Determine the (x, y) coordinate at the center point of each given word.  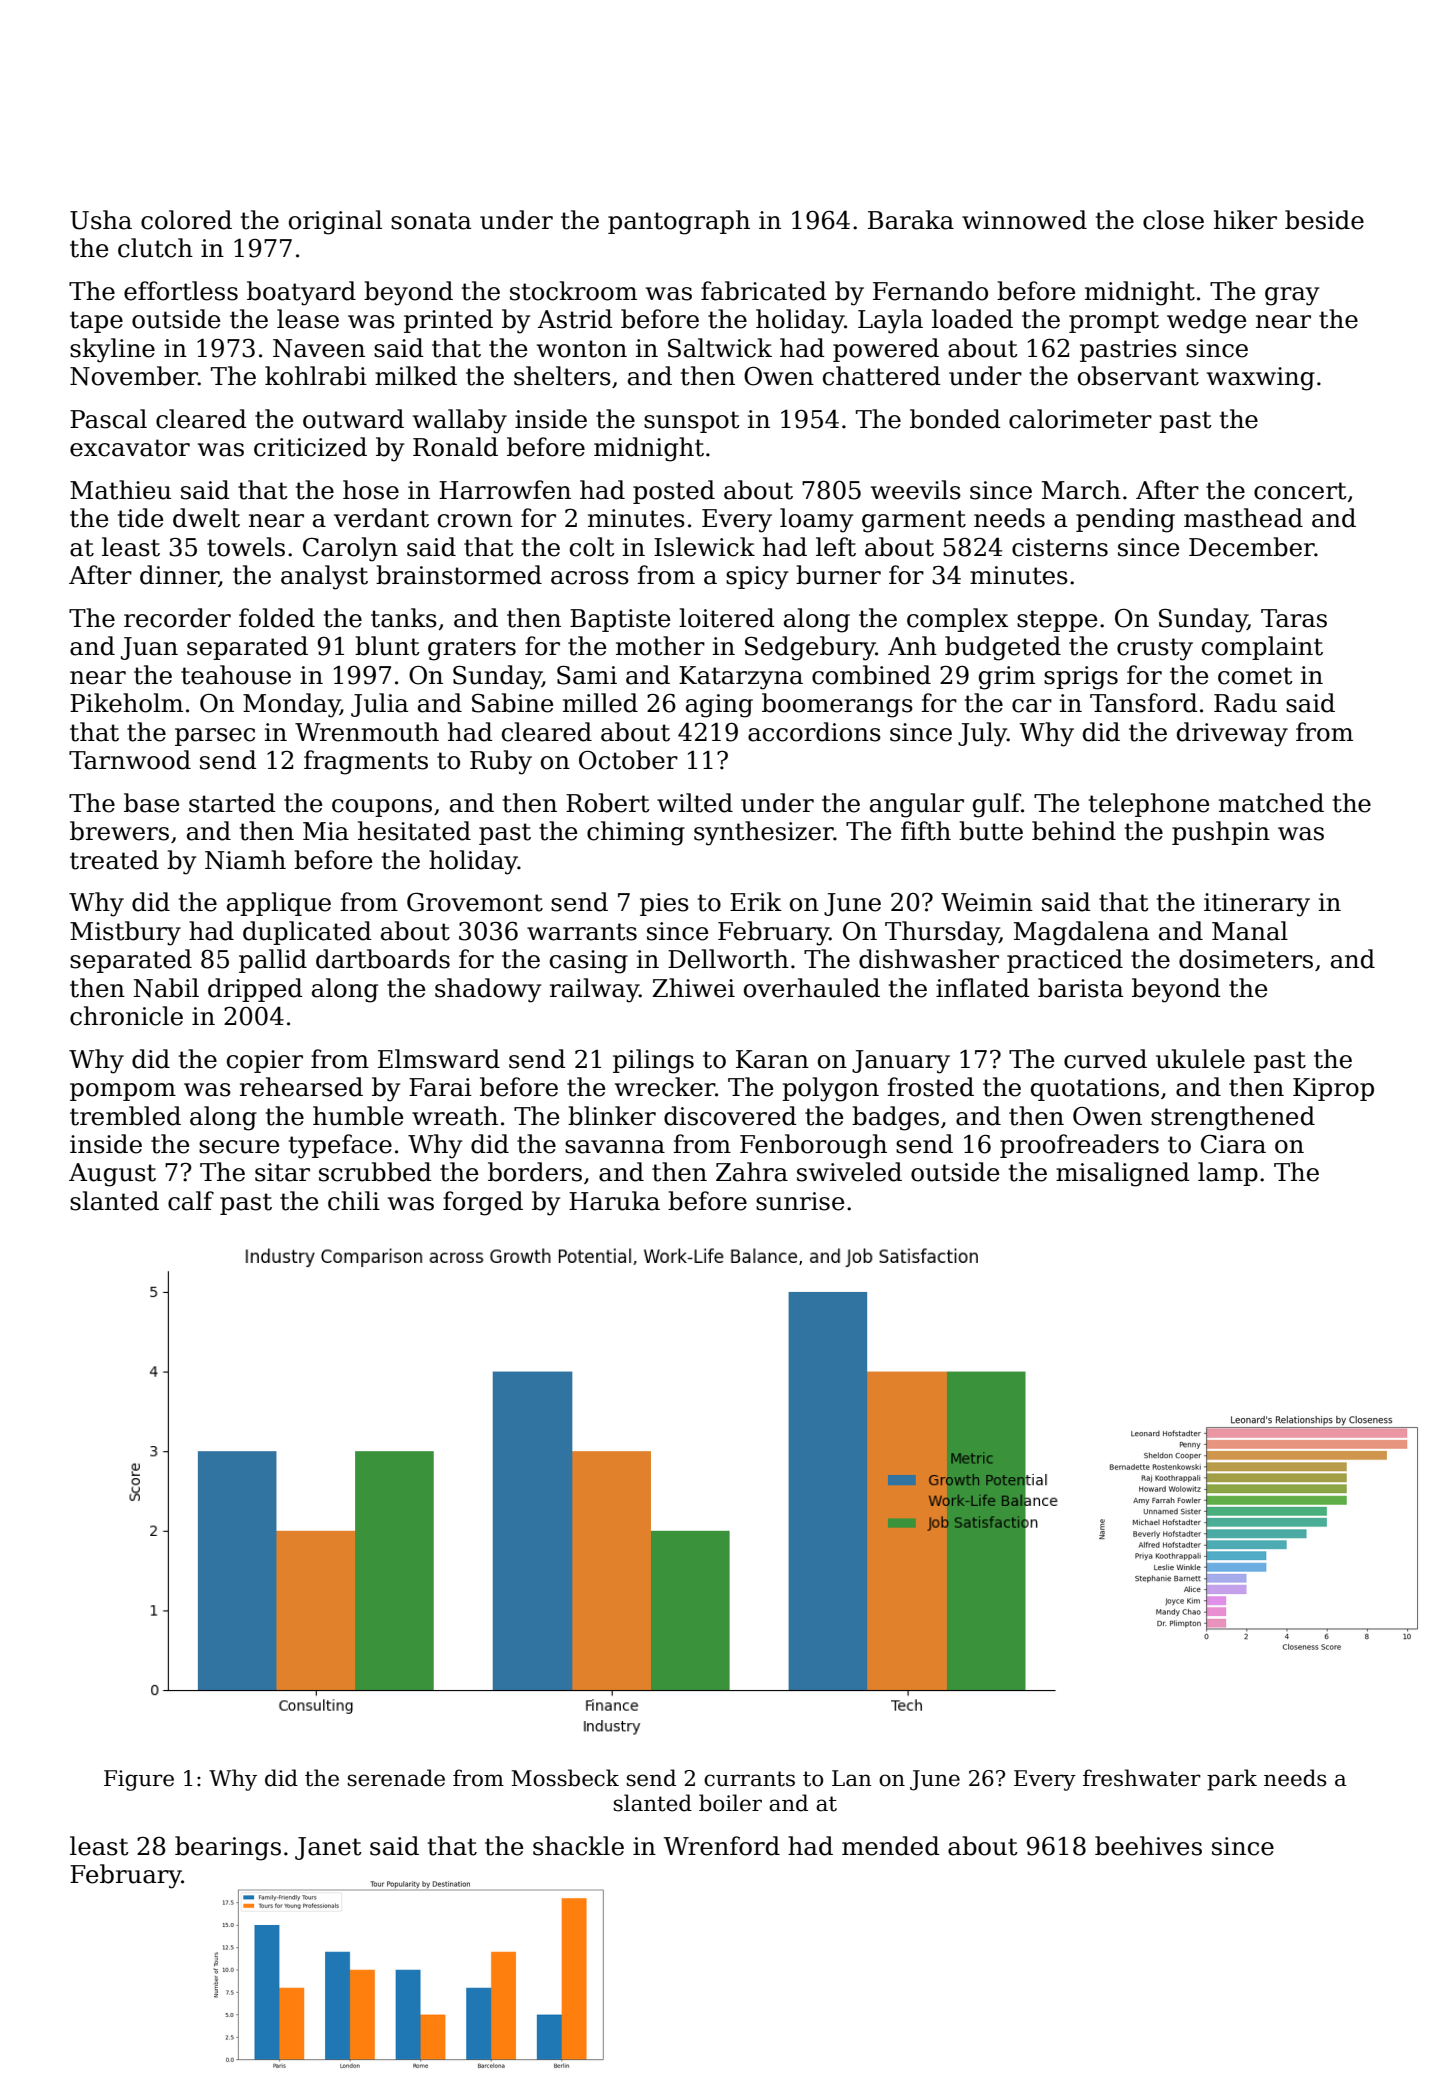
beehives (1148, 1846)
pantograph (679, 222)
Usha (101, 220)
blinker (612, 1116)
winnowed (1024, 220)
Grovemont (475, 902)
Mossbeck (565, 1778)
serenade (396, 1778)
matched (1271, 803)
